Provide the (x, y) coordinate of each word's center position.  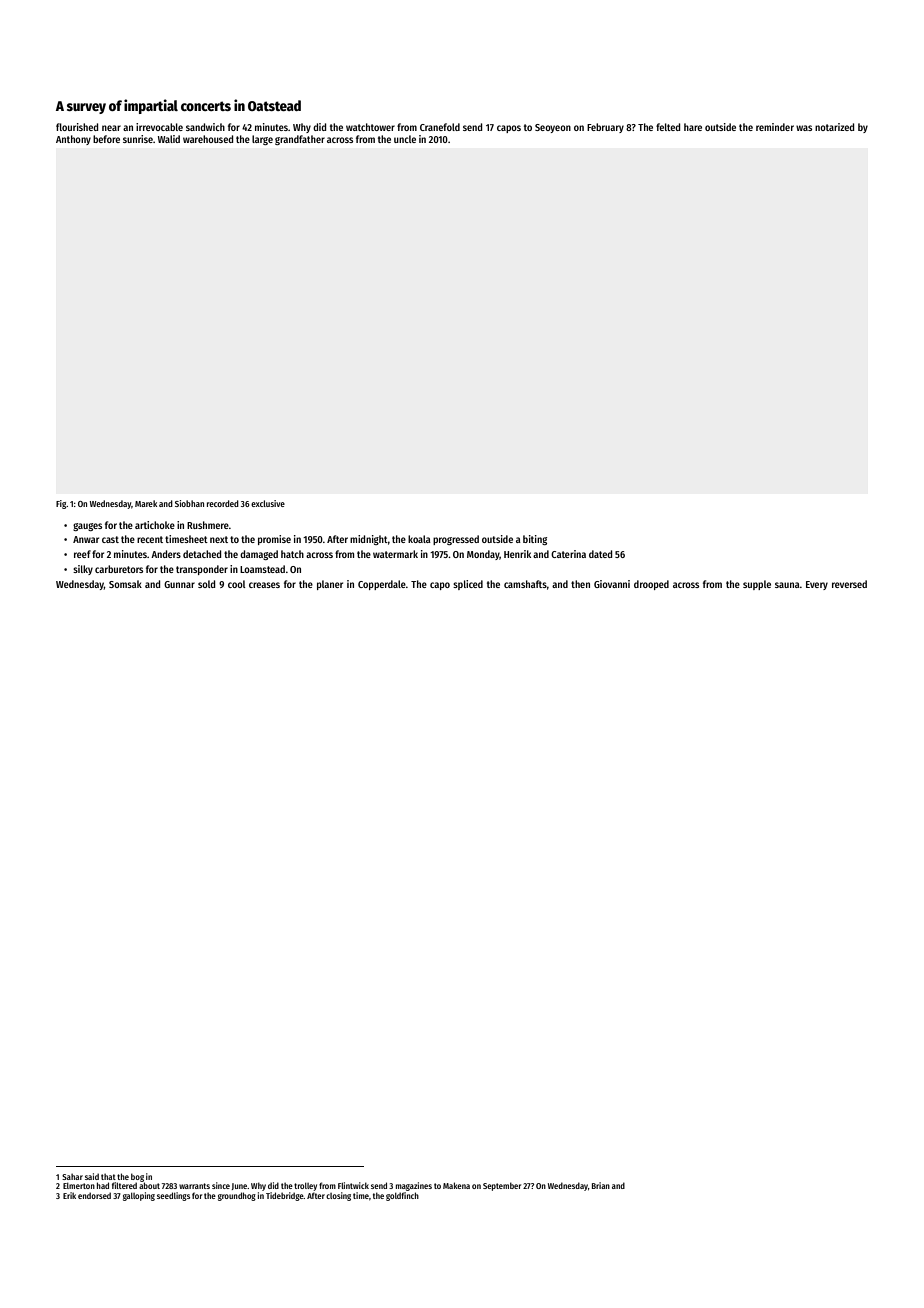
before (106, 139)
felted (668, 127)
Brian (601, 1185)
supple (757, 585)
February (605, 128)
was (804, 128)
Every (817, 585)
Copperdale (382, 585)
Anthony (73, 140)
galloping (139, 1196)
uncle (405, 139)
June (239, 1186)
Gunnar (179, 584)
